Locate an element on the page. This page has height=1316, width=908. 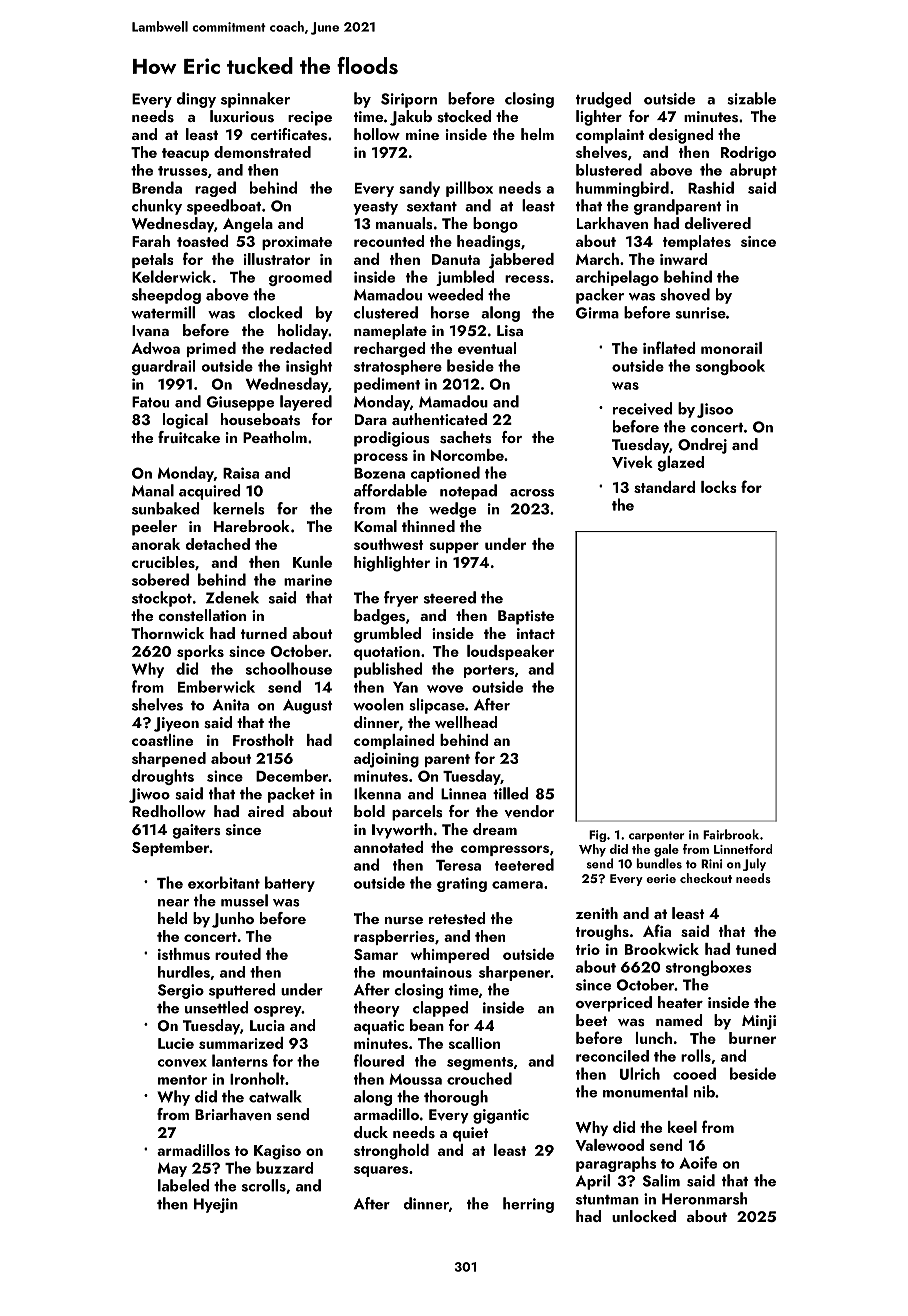
mine is located at coordinates (422, 134).
